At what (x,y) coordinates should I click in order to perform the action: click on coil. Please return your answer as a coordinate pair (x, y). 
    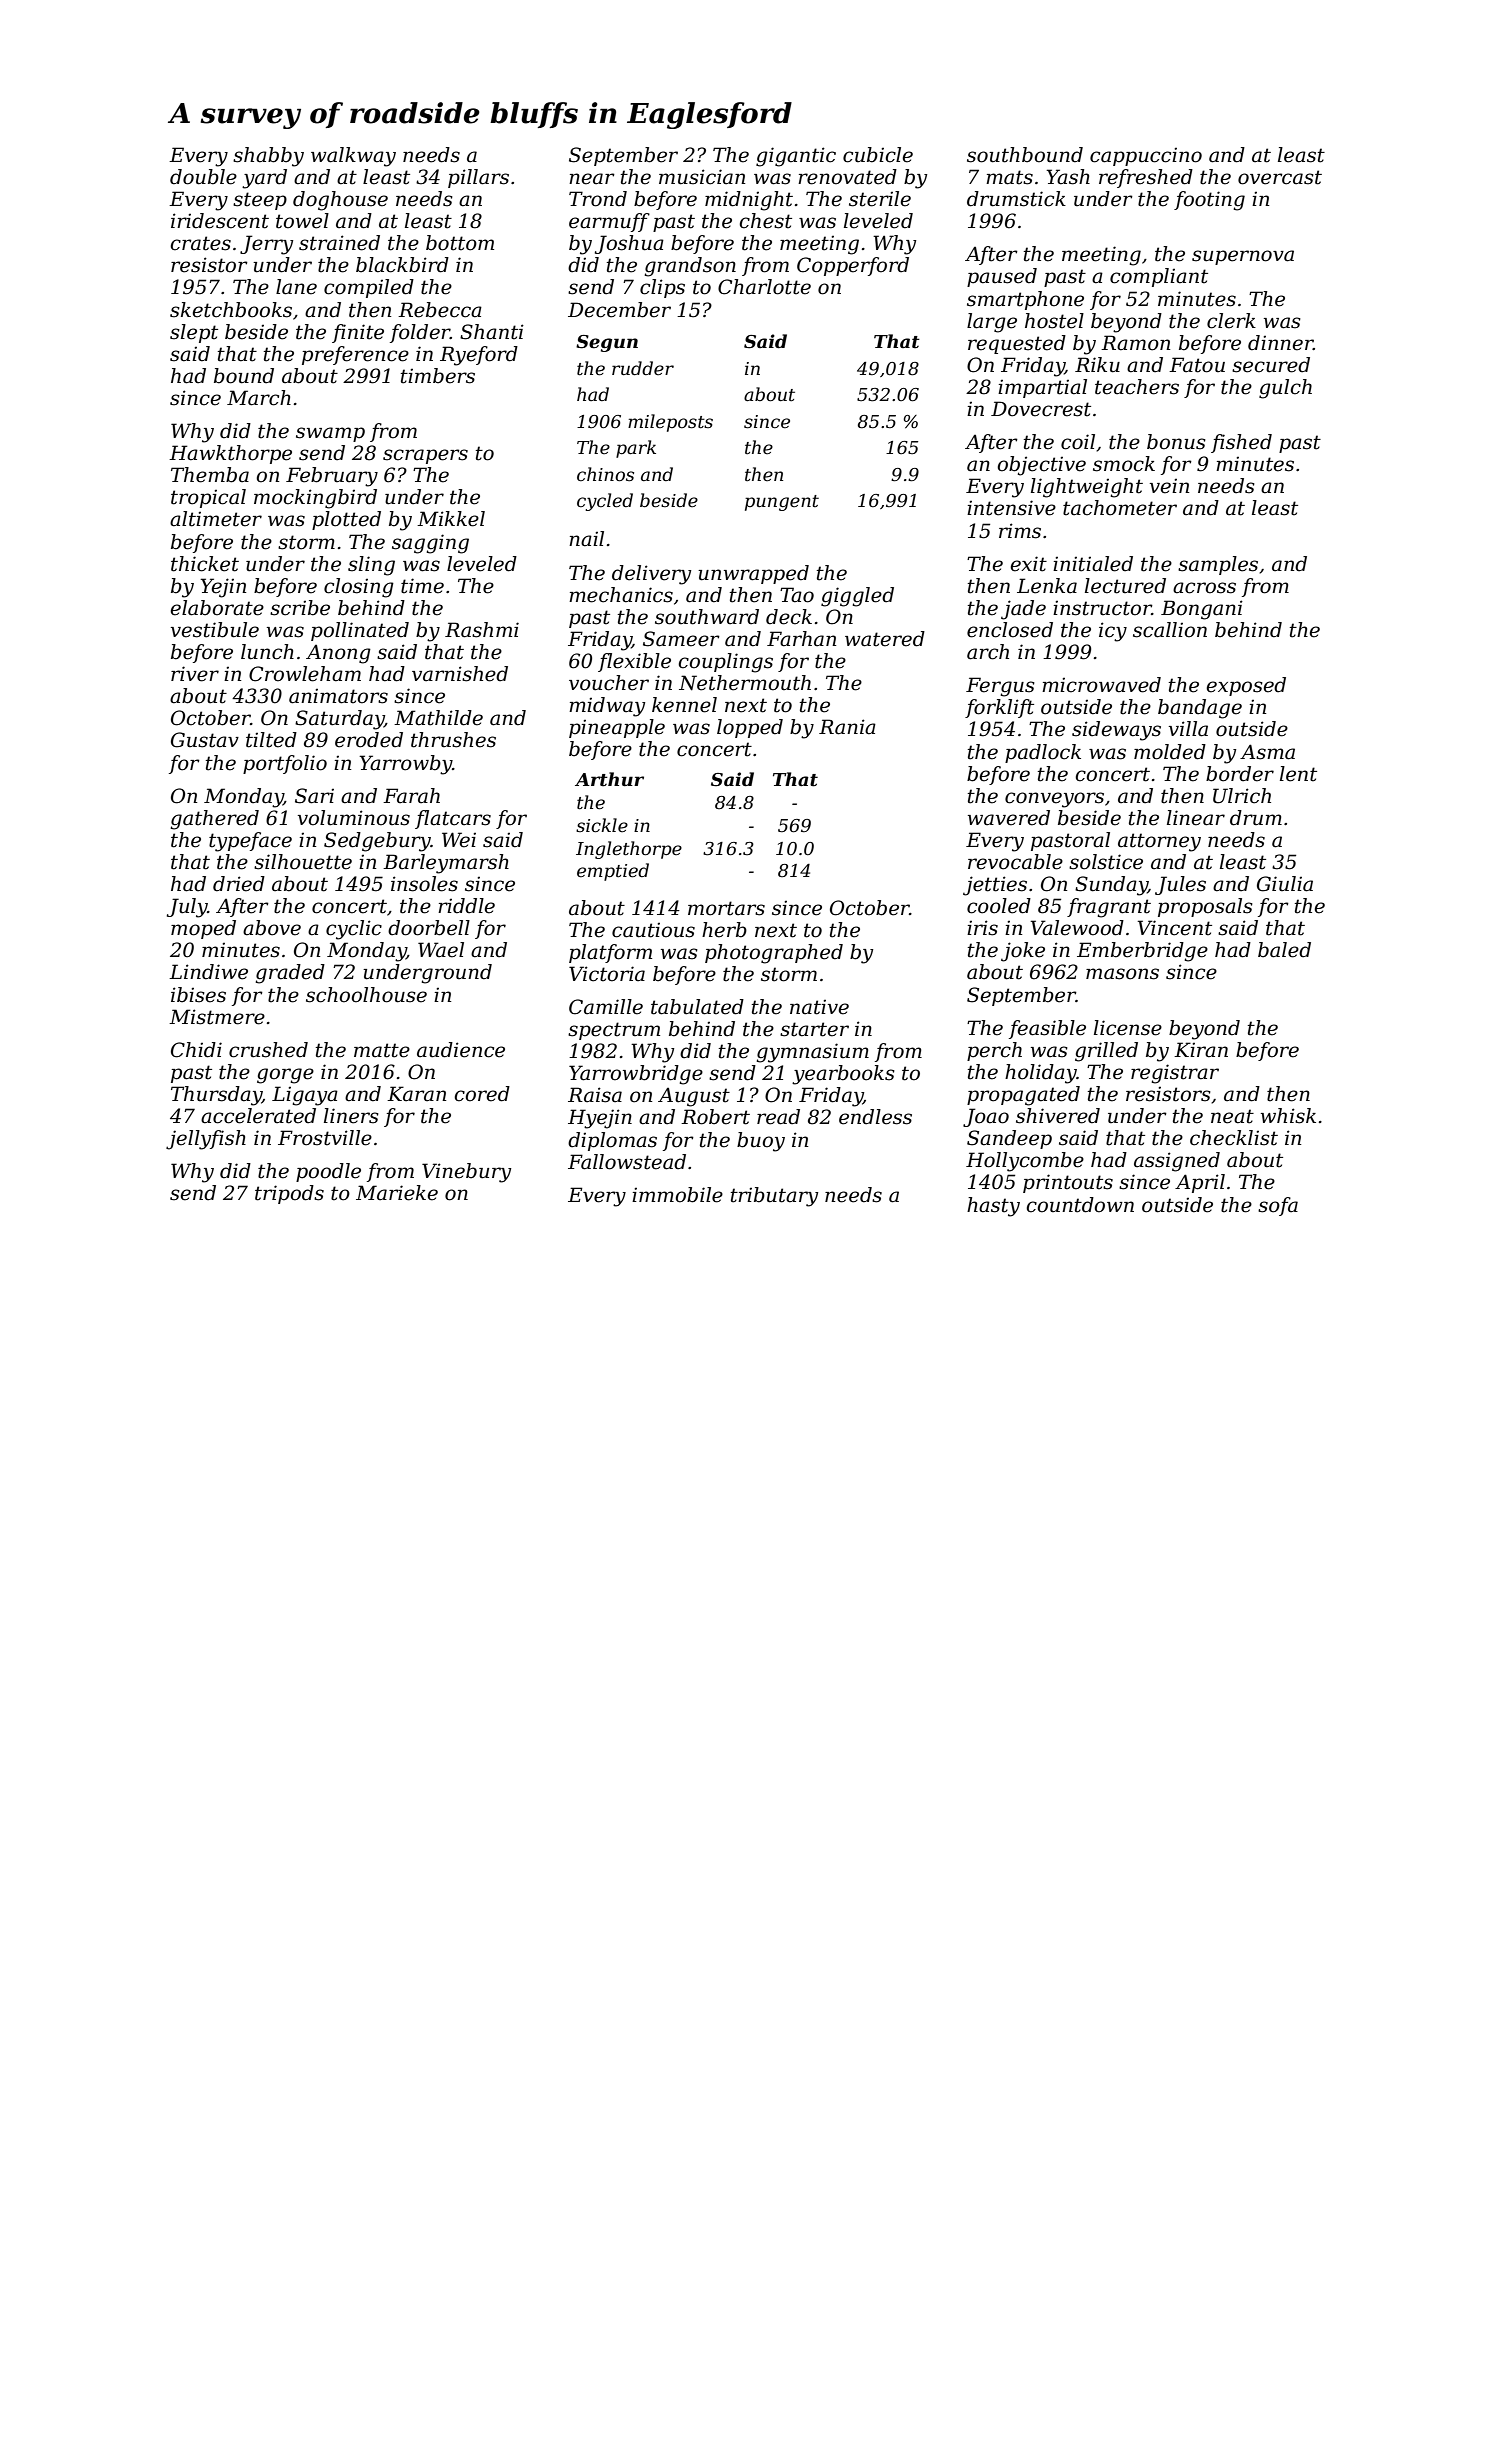
    Looking at the image, I should click on (1078, 442).
